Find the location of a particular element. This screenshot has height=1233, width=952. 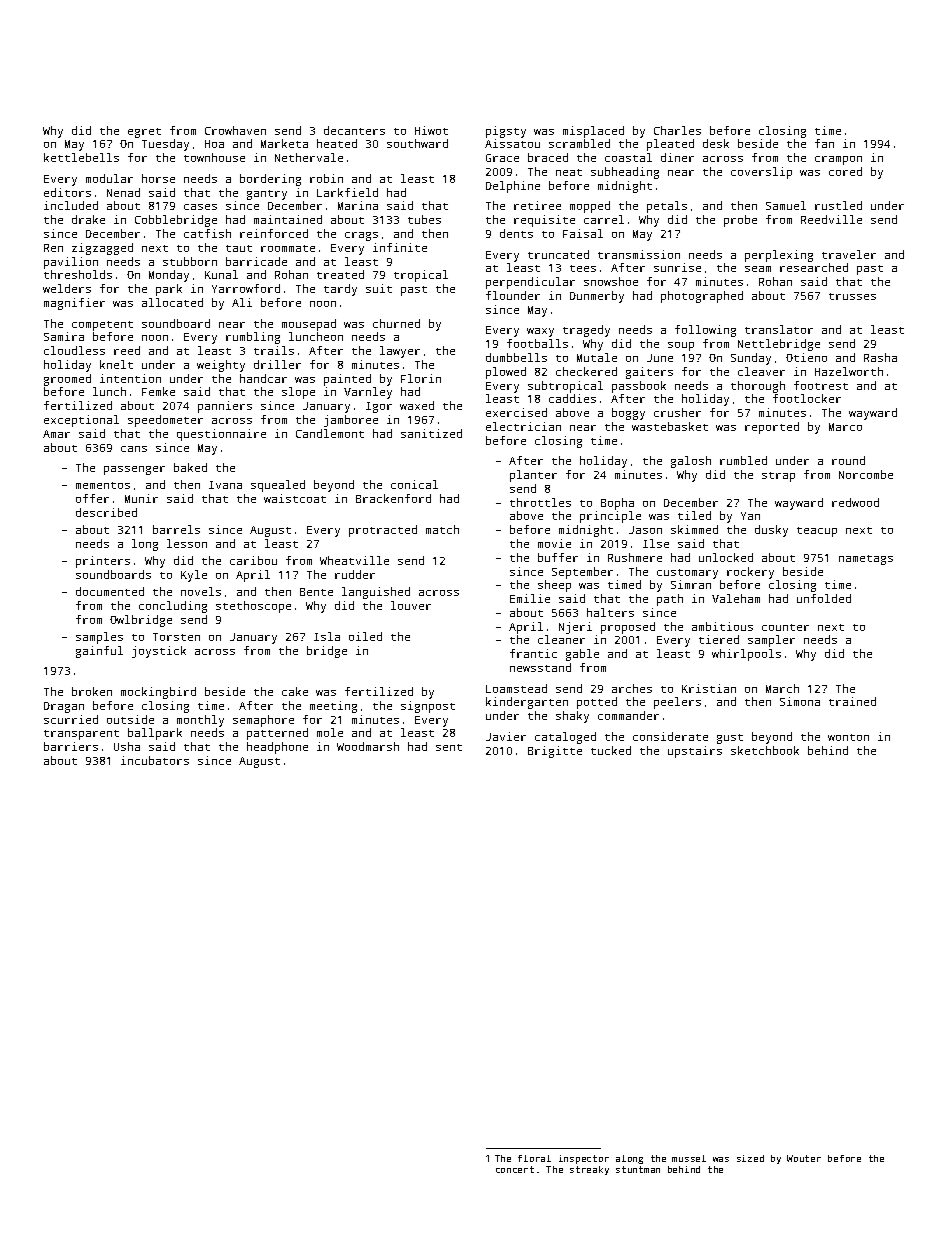

meeting is located at coordinates (333, 707).
